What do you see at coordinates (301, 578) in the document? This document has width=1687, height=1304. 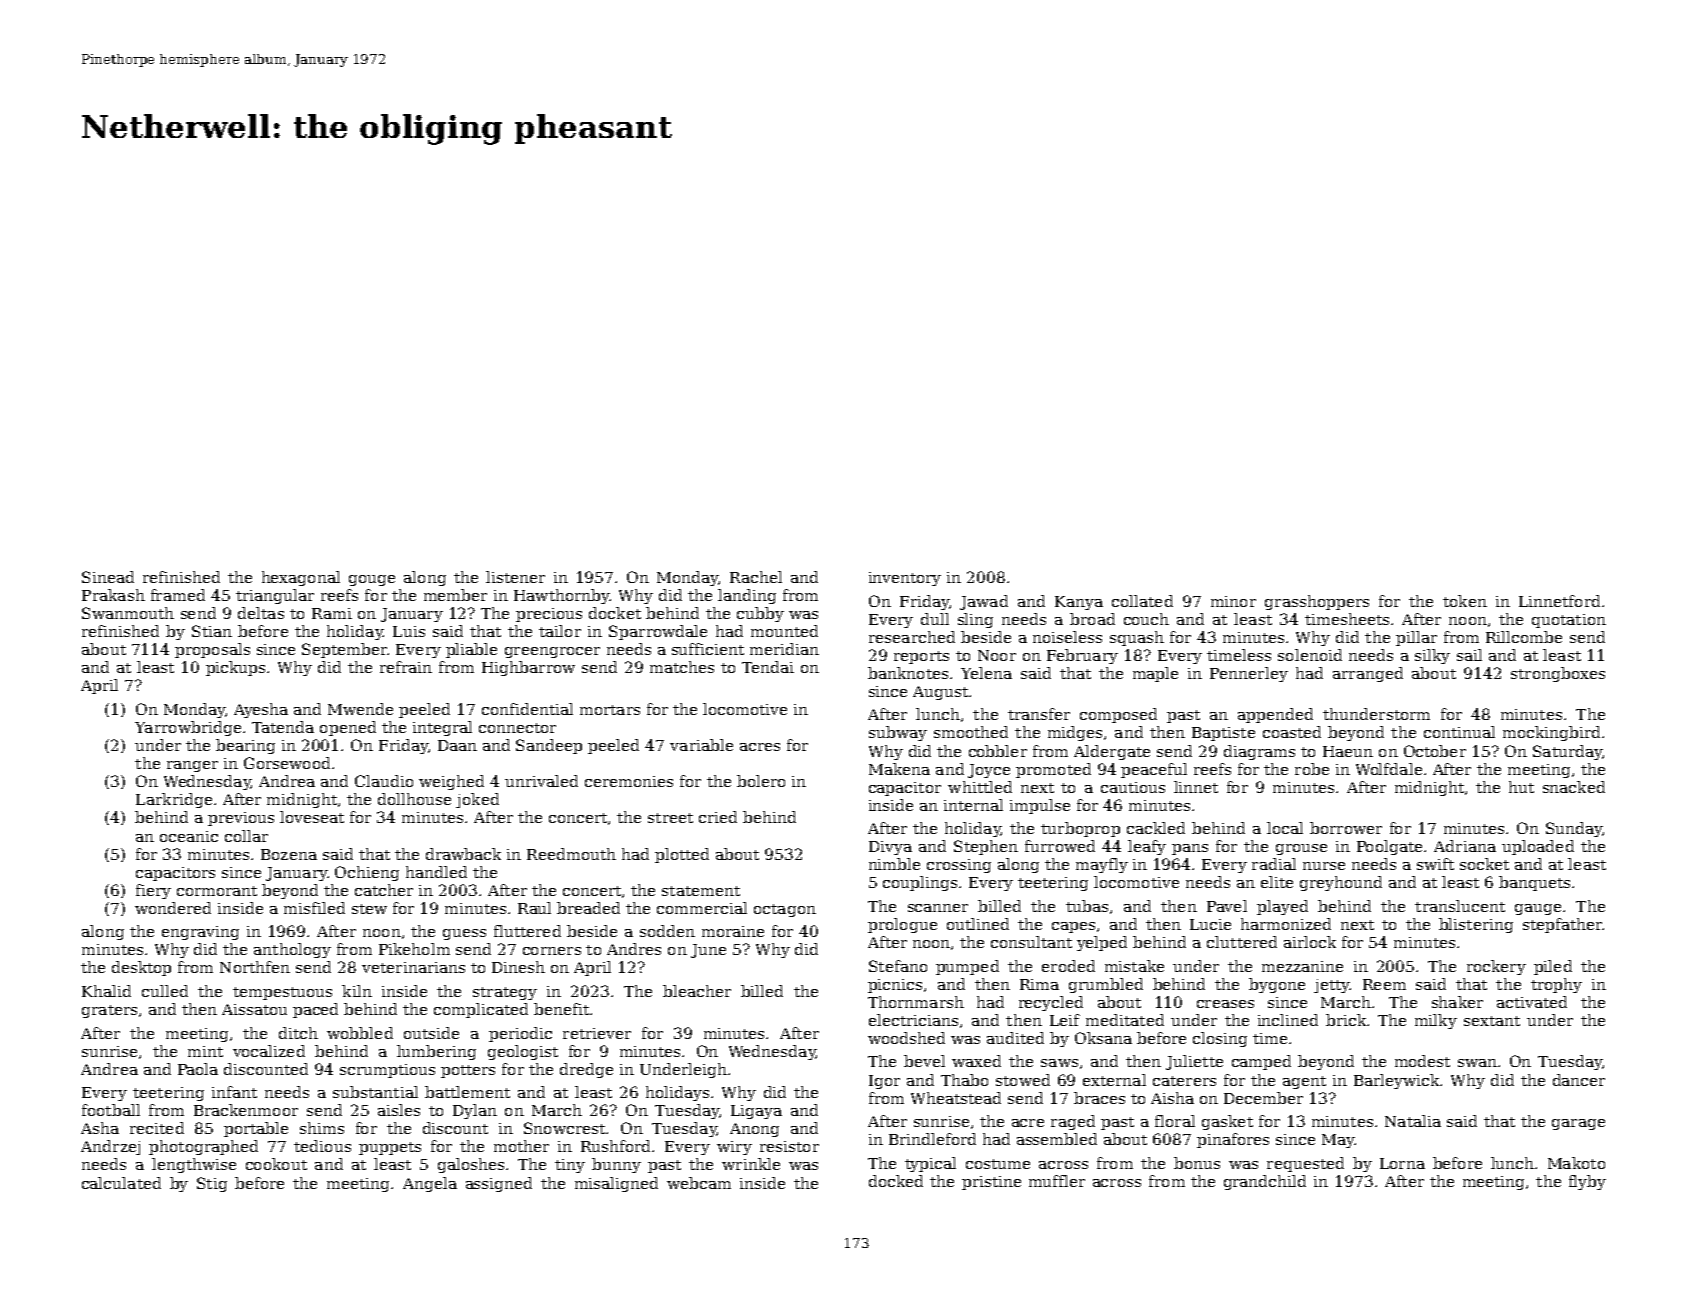 I see `hexagonal` at bounding box center [301, 578].
